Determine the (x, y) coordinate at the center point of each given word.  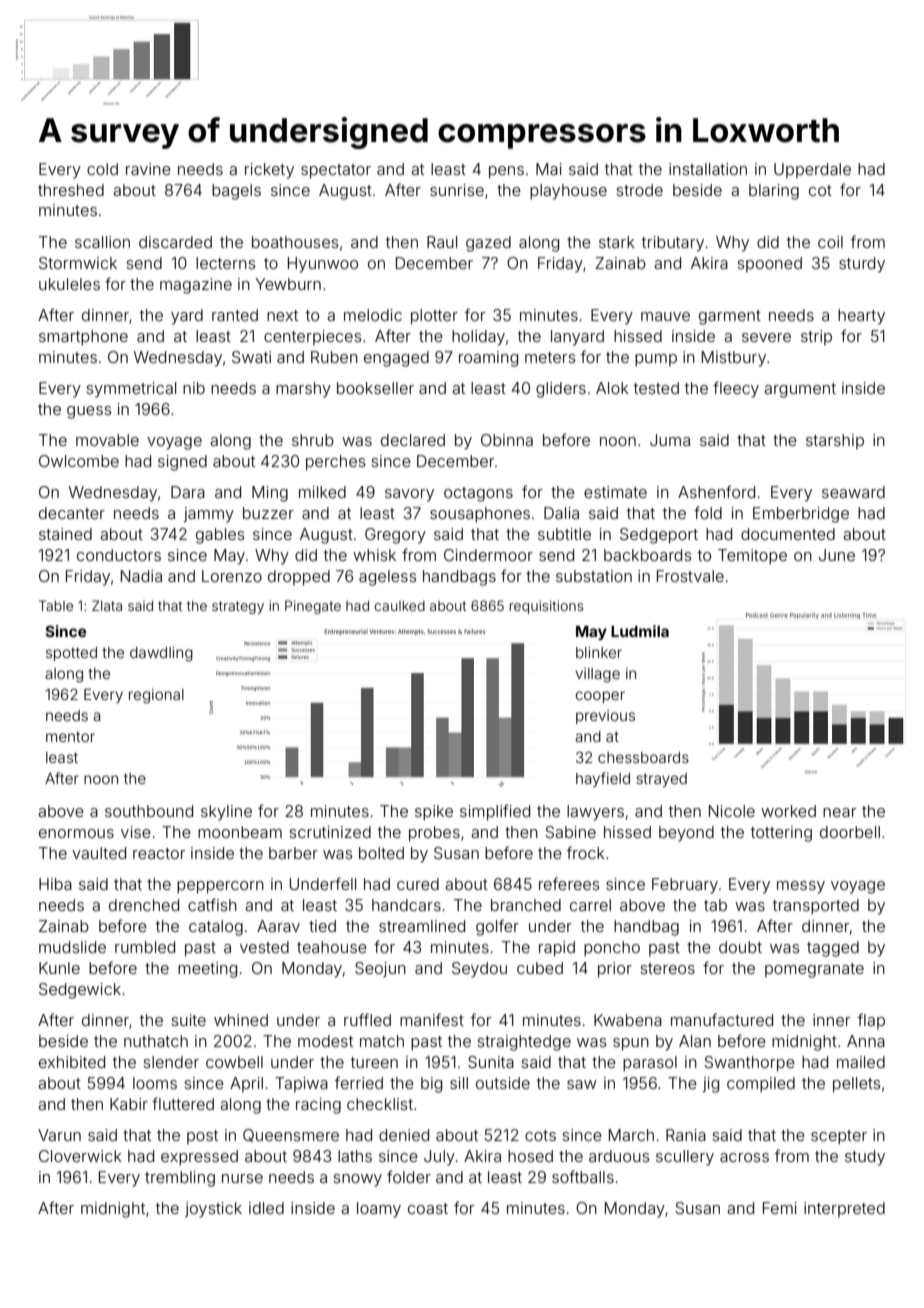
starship (835, 441)
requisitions (546, 607)
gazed (488, 244)
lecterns (225, 263)
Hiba (55, 884)
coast (428, 1208)
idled (266, 1208)
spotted (71, 654)
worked (788, 811)
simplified (495, 812)
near (839, 812)
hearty (861, 317)
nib (194, 388)
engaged (396, 359)
